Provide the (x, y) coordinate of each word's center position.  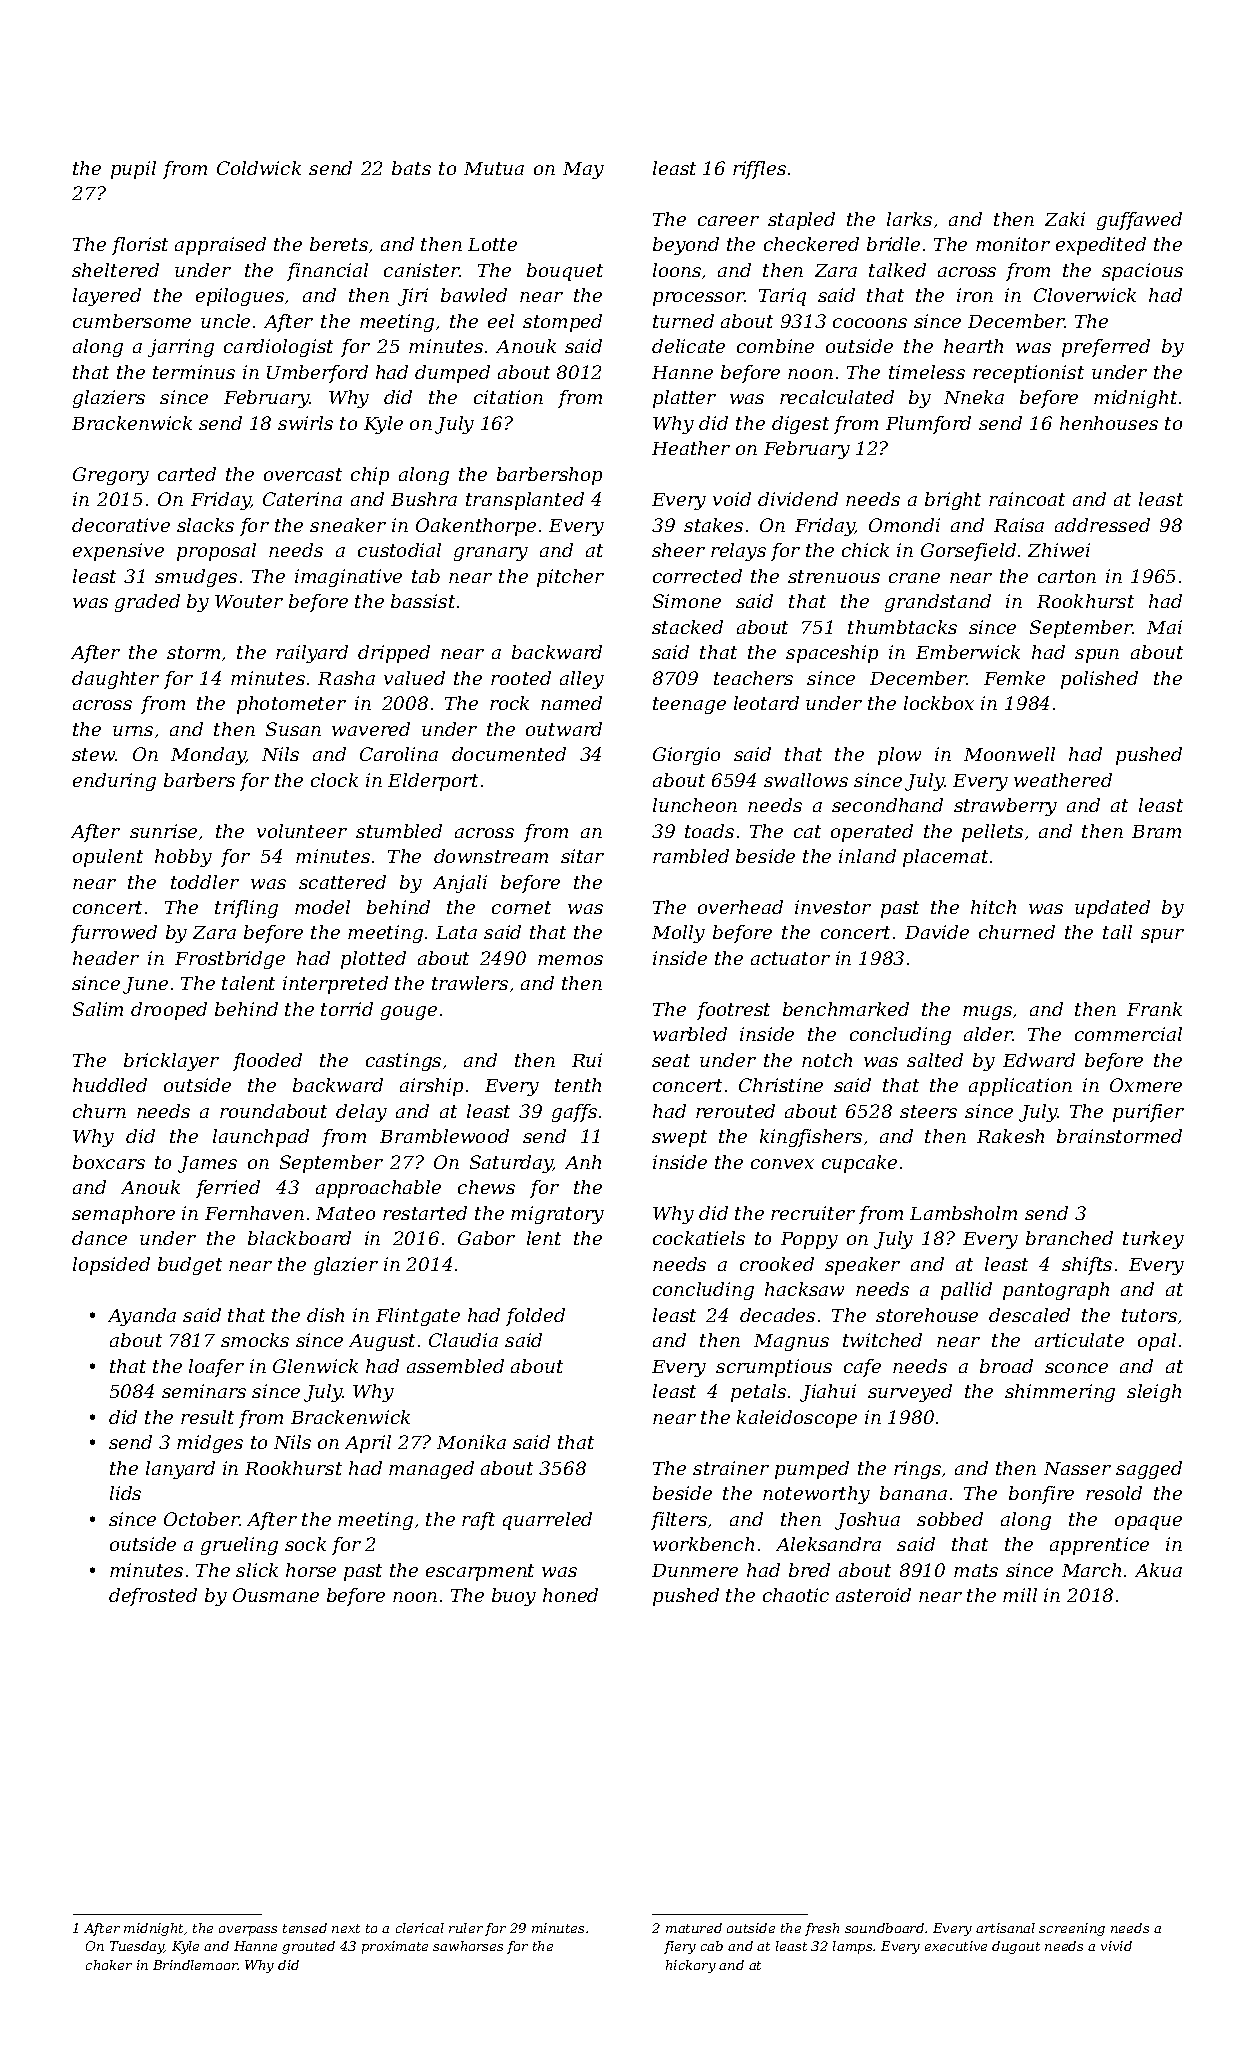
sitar (582, 856)
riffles (759, 170)
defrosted (153, 1597)
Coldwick (259, 168)
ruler (466, 1928)
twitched (882, 1340)
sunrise (163, 831)
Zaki (1065, 219)
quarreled (547, 1521)
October (202, 1519)
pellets (992, 833)
